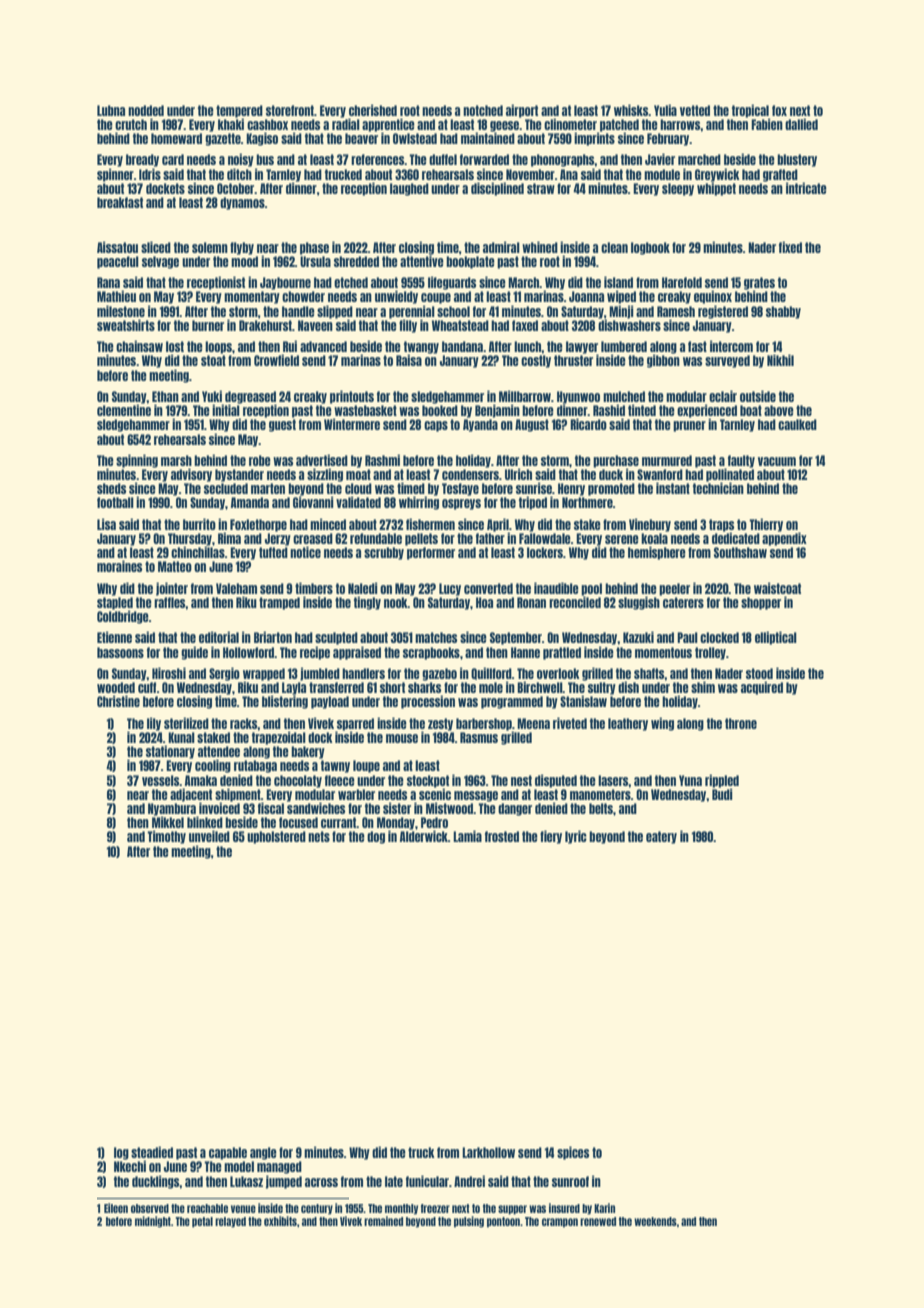 This image has height=1308, width=924. Describe the element at coordinates (573, 1153) in the image. I see `spices` at that location.
